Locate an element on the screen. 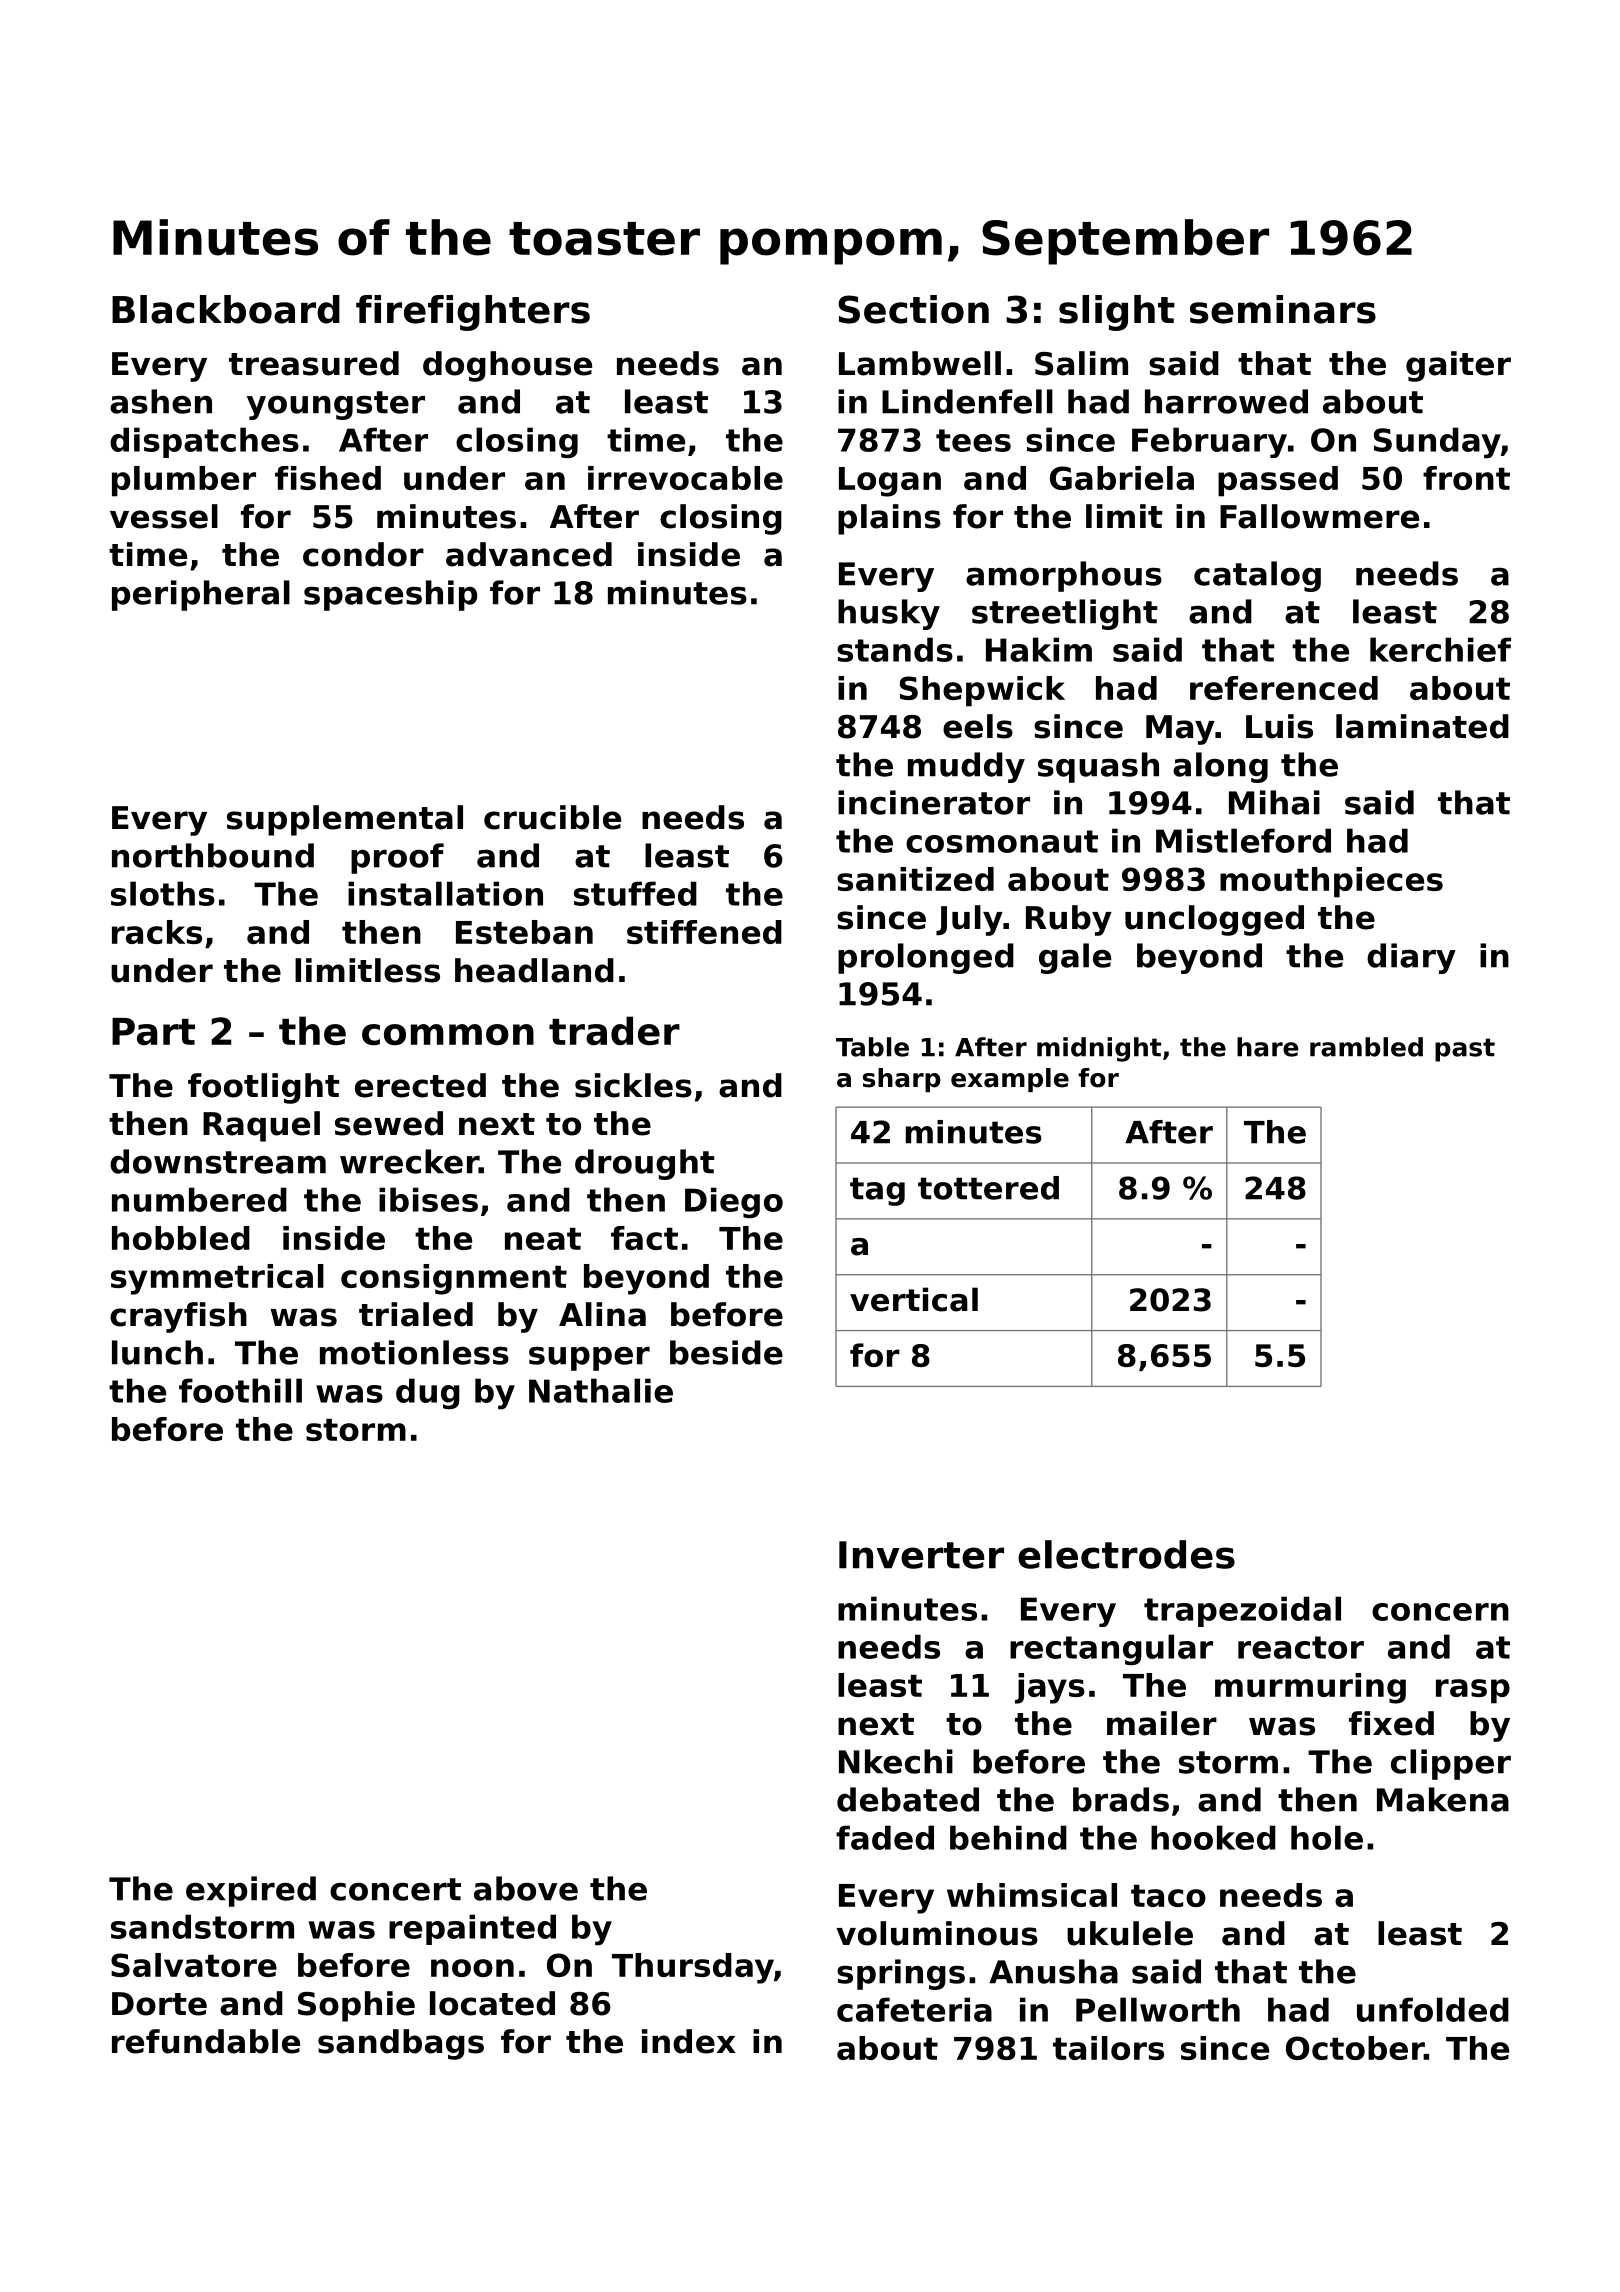  above is located at coordinates (526, 1888).
